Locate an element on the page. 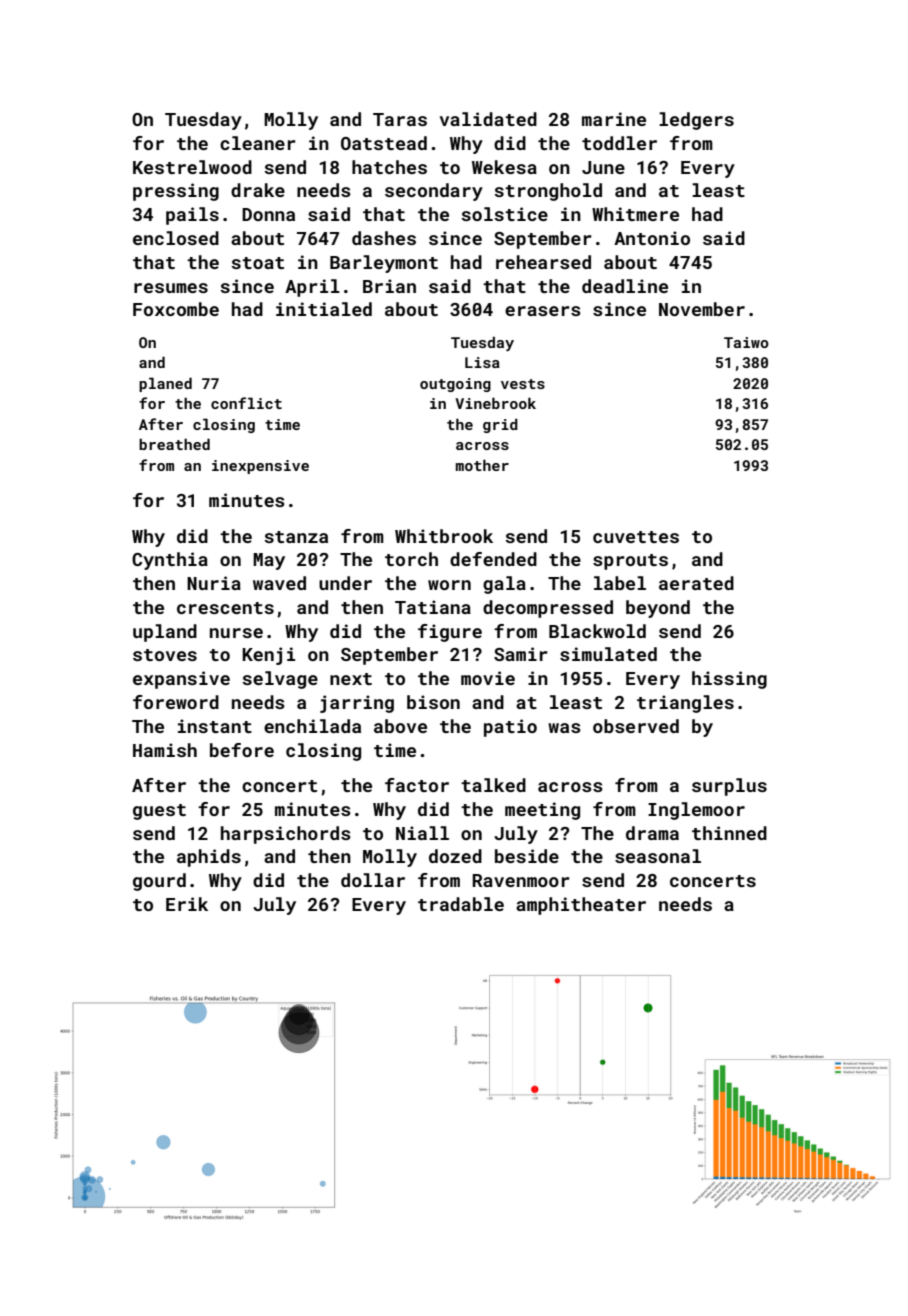 This page has width=908, height=1316. toddler is located at coordinates (619, 143).
